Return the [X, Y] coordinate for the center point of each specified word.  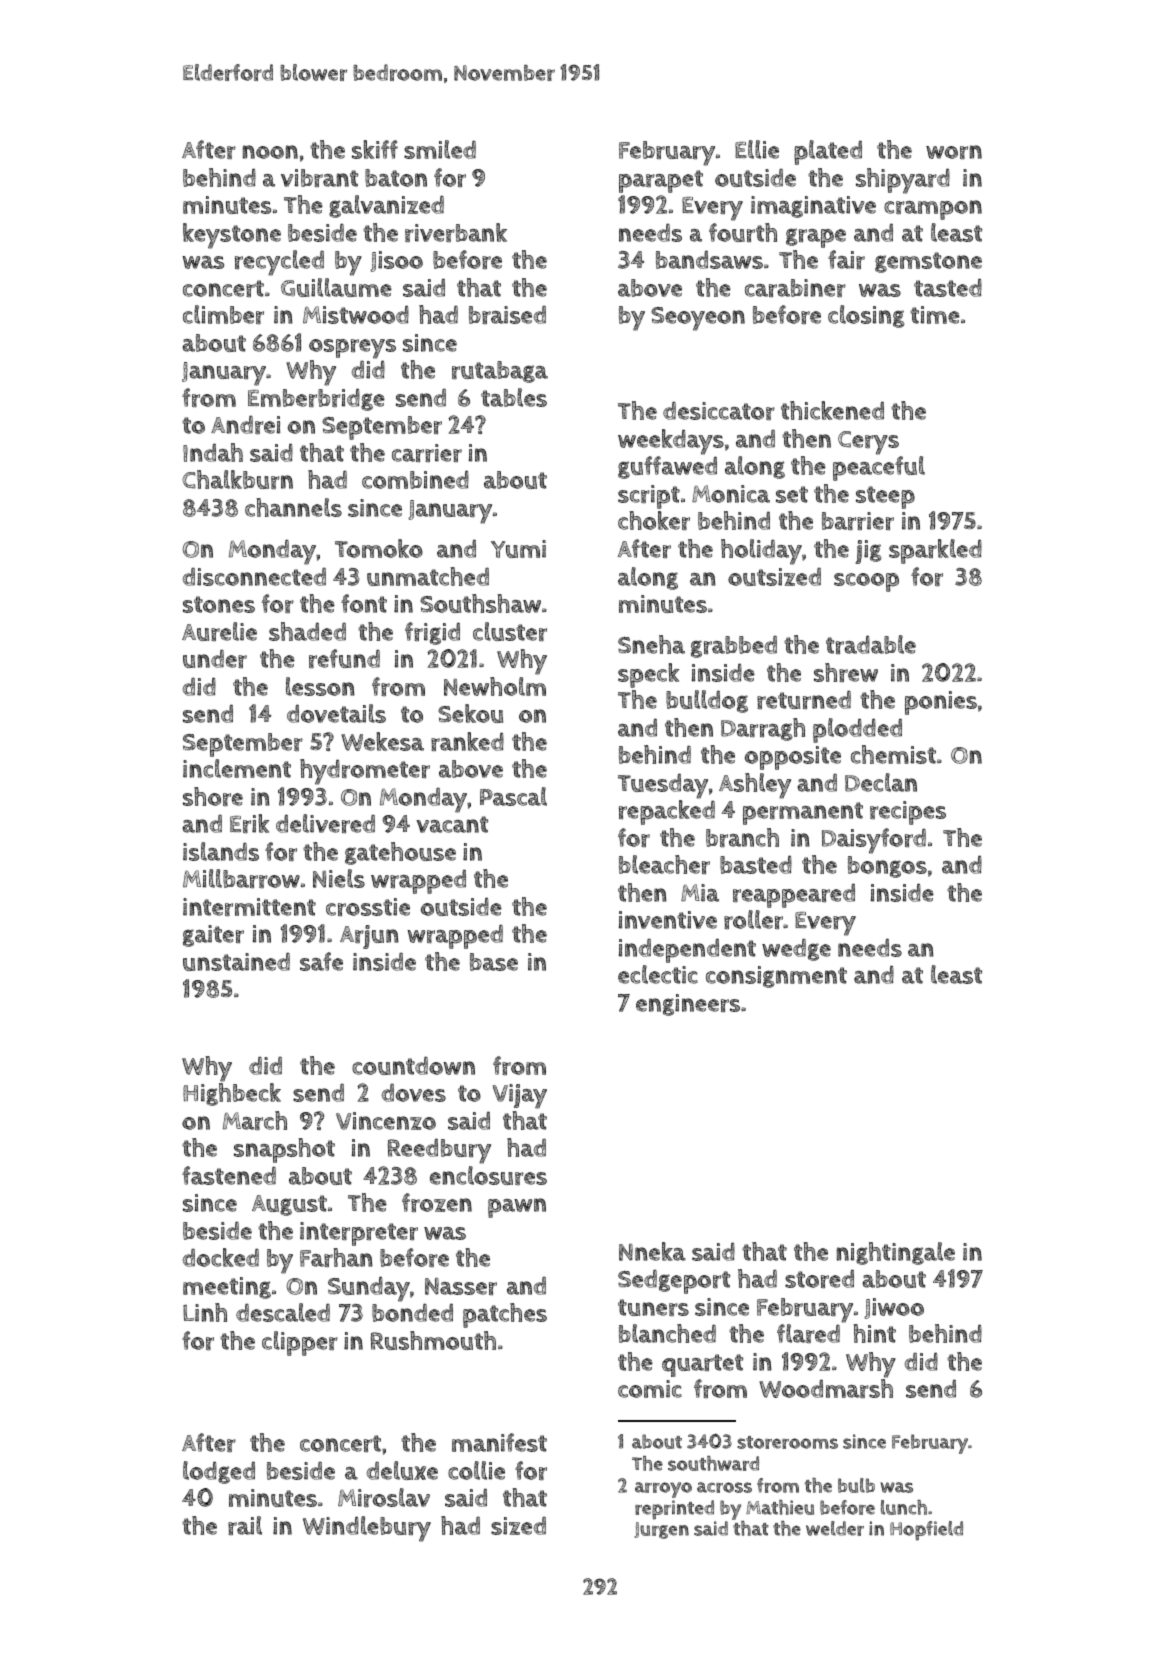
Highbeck [232, 1094]
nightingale [896, 1253]
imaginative [813, 207]
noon [270, 152]
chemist [893, 754]
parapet [661, 181]
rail [245, 1525]
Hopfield [926, 1531]
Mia [700, 893]
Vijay [520, 1096]
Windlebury [367, 1529]
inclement [237, 768]
